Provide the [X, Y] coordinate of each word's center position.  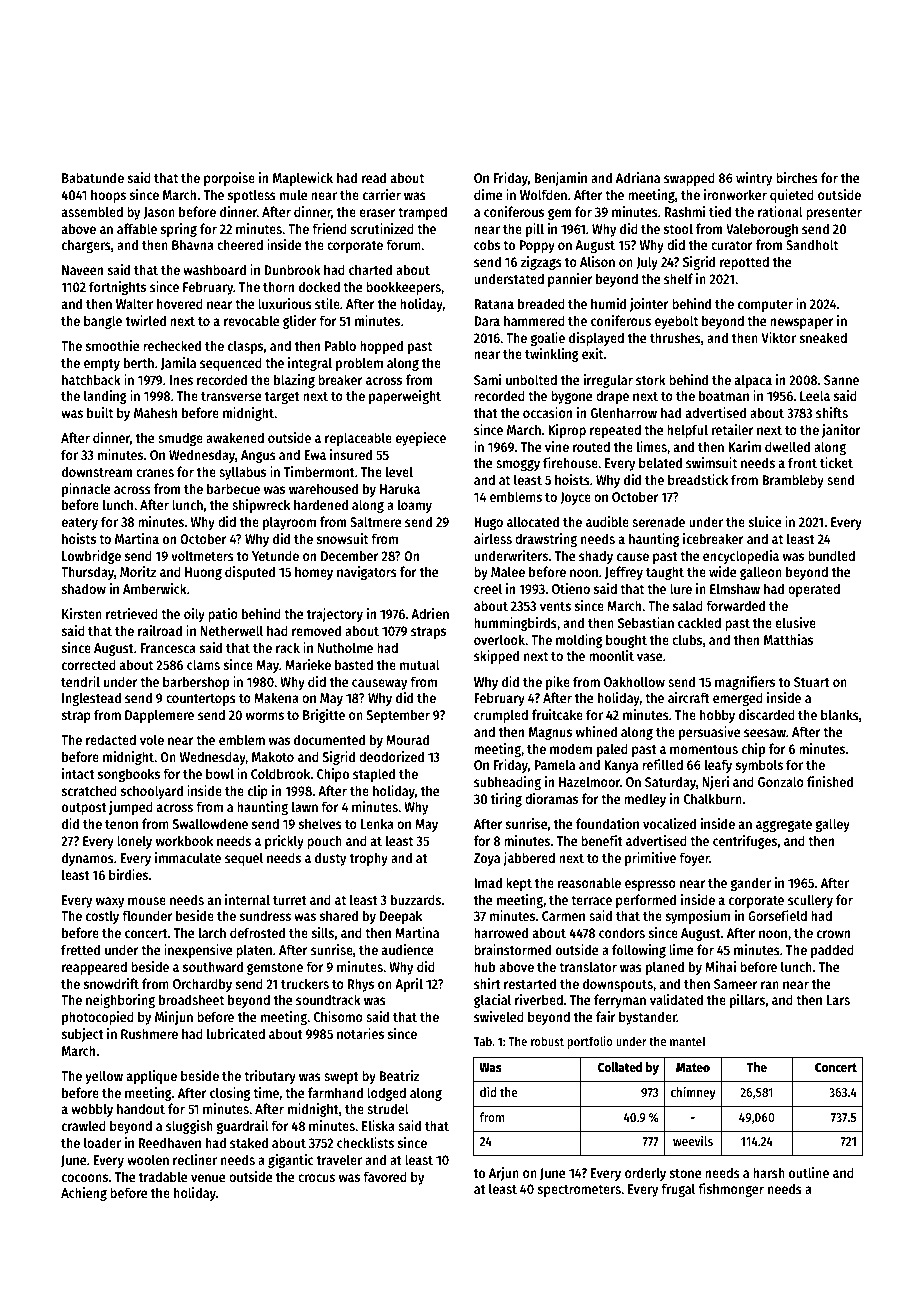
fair [606, 1016]
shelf [678, 278]
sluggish [189, 1127]
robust [547, 1041]
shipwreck [261, 506]
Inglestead [91, 699]
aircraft [689, 697]
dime [488, 194]
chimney [693, 1093]
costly [102, 917]
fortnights [117, 288]
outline [809, 1172]
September [398, 716]
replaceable [358, 439]
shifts [832, 412]
